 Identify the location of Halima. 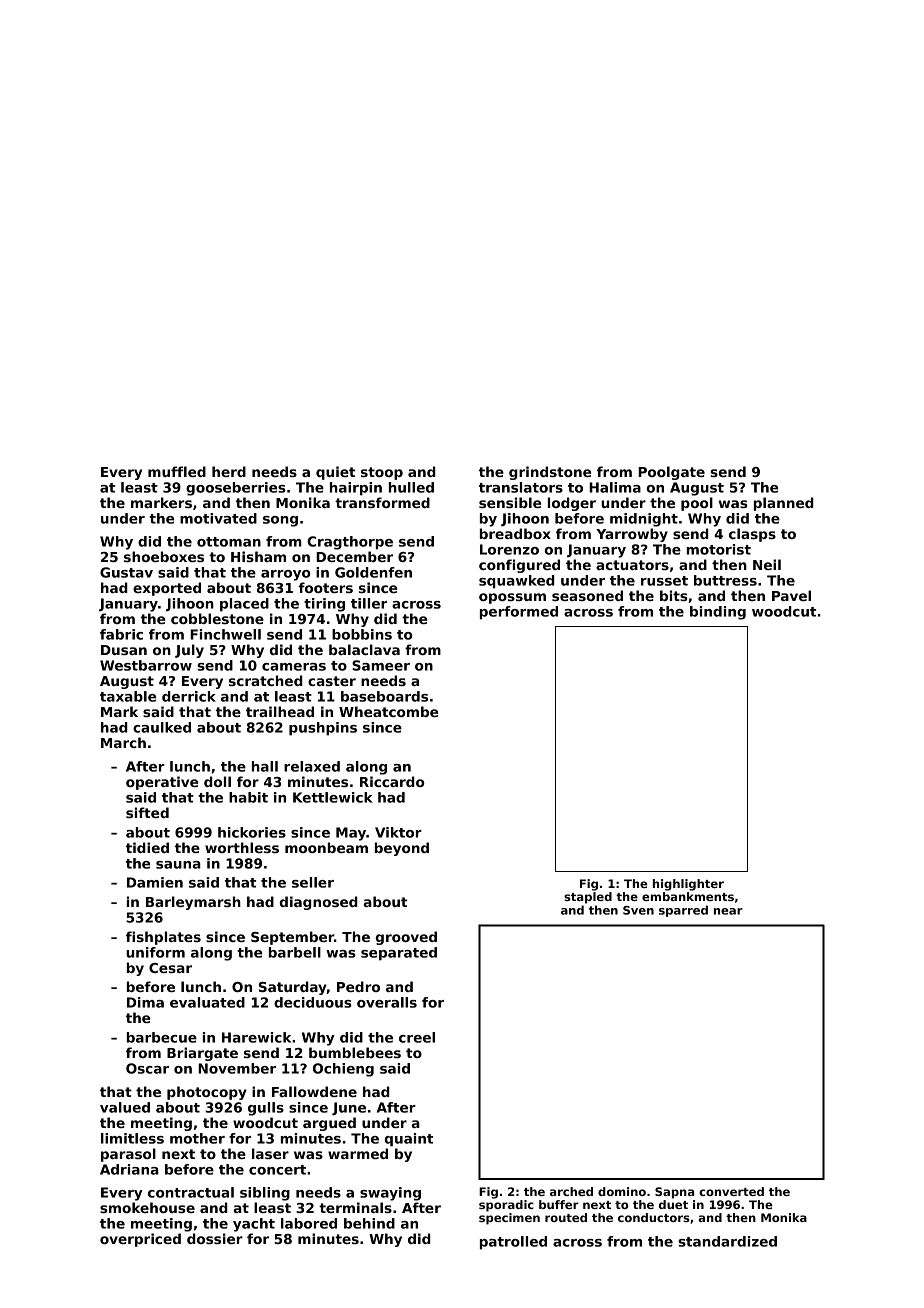
(615, 487).
